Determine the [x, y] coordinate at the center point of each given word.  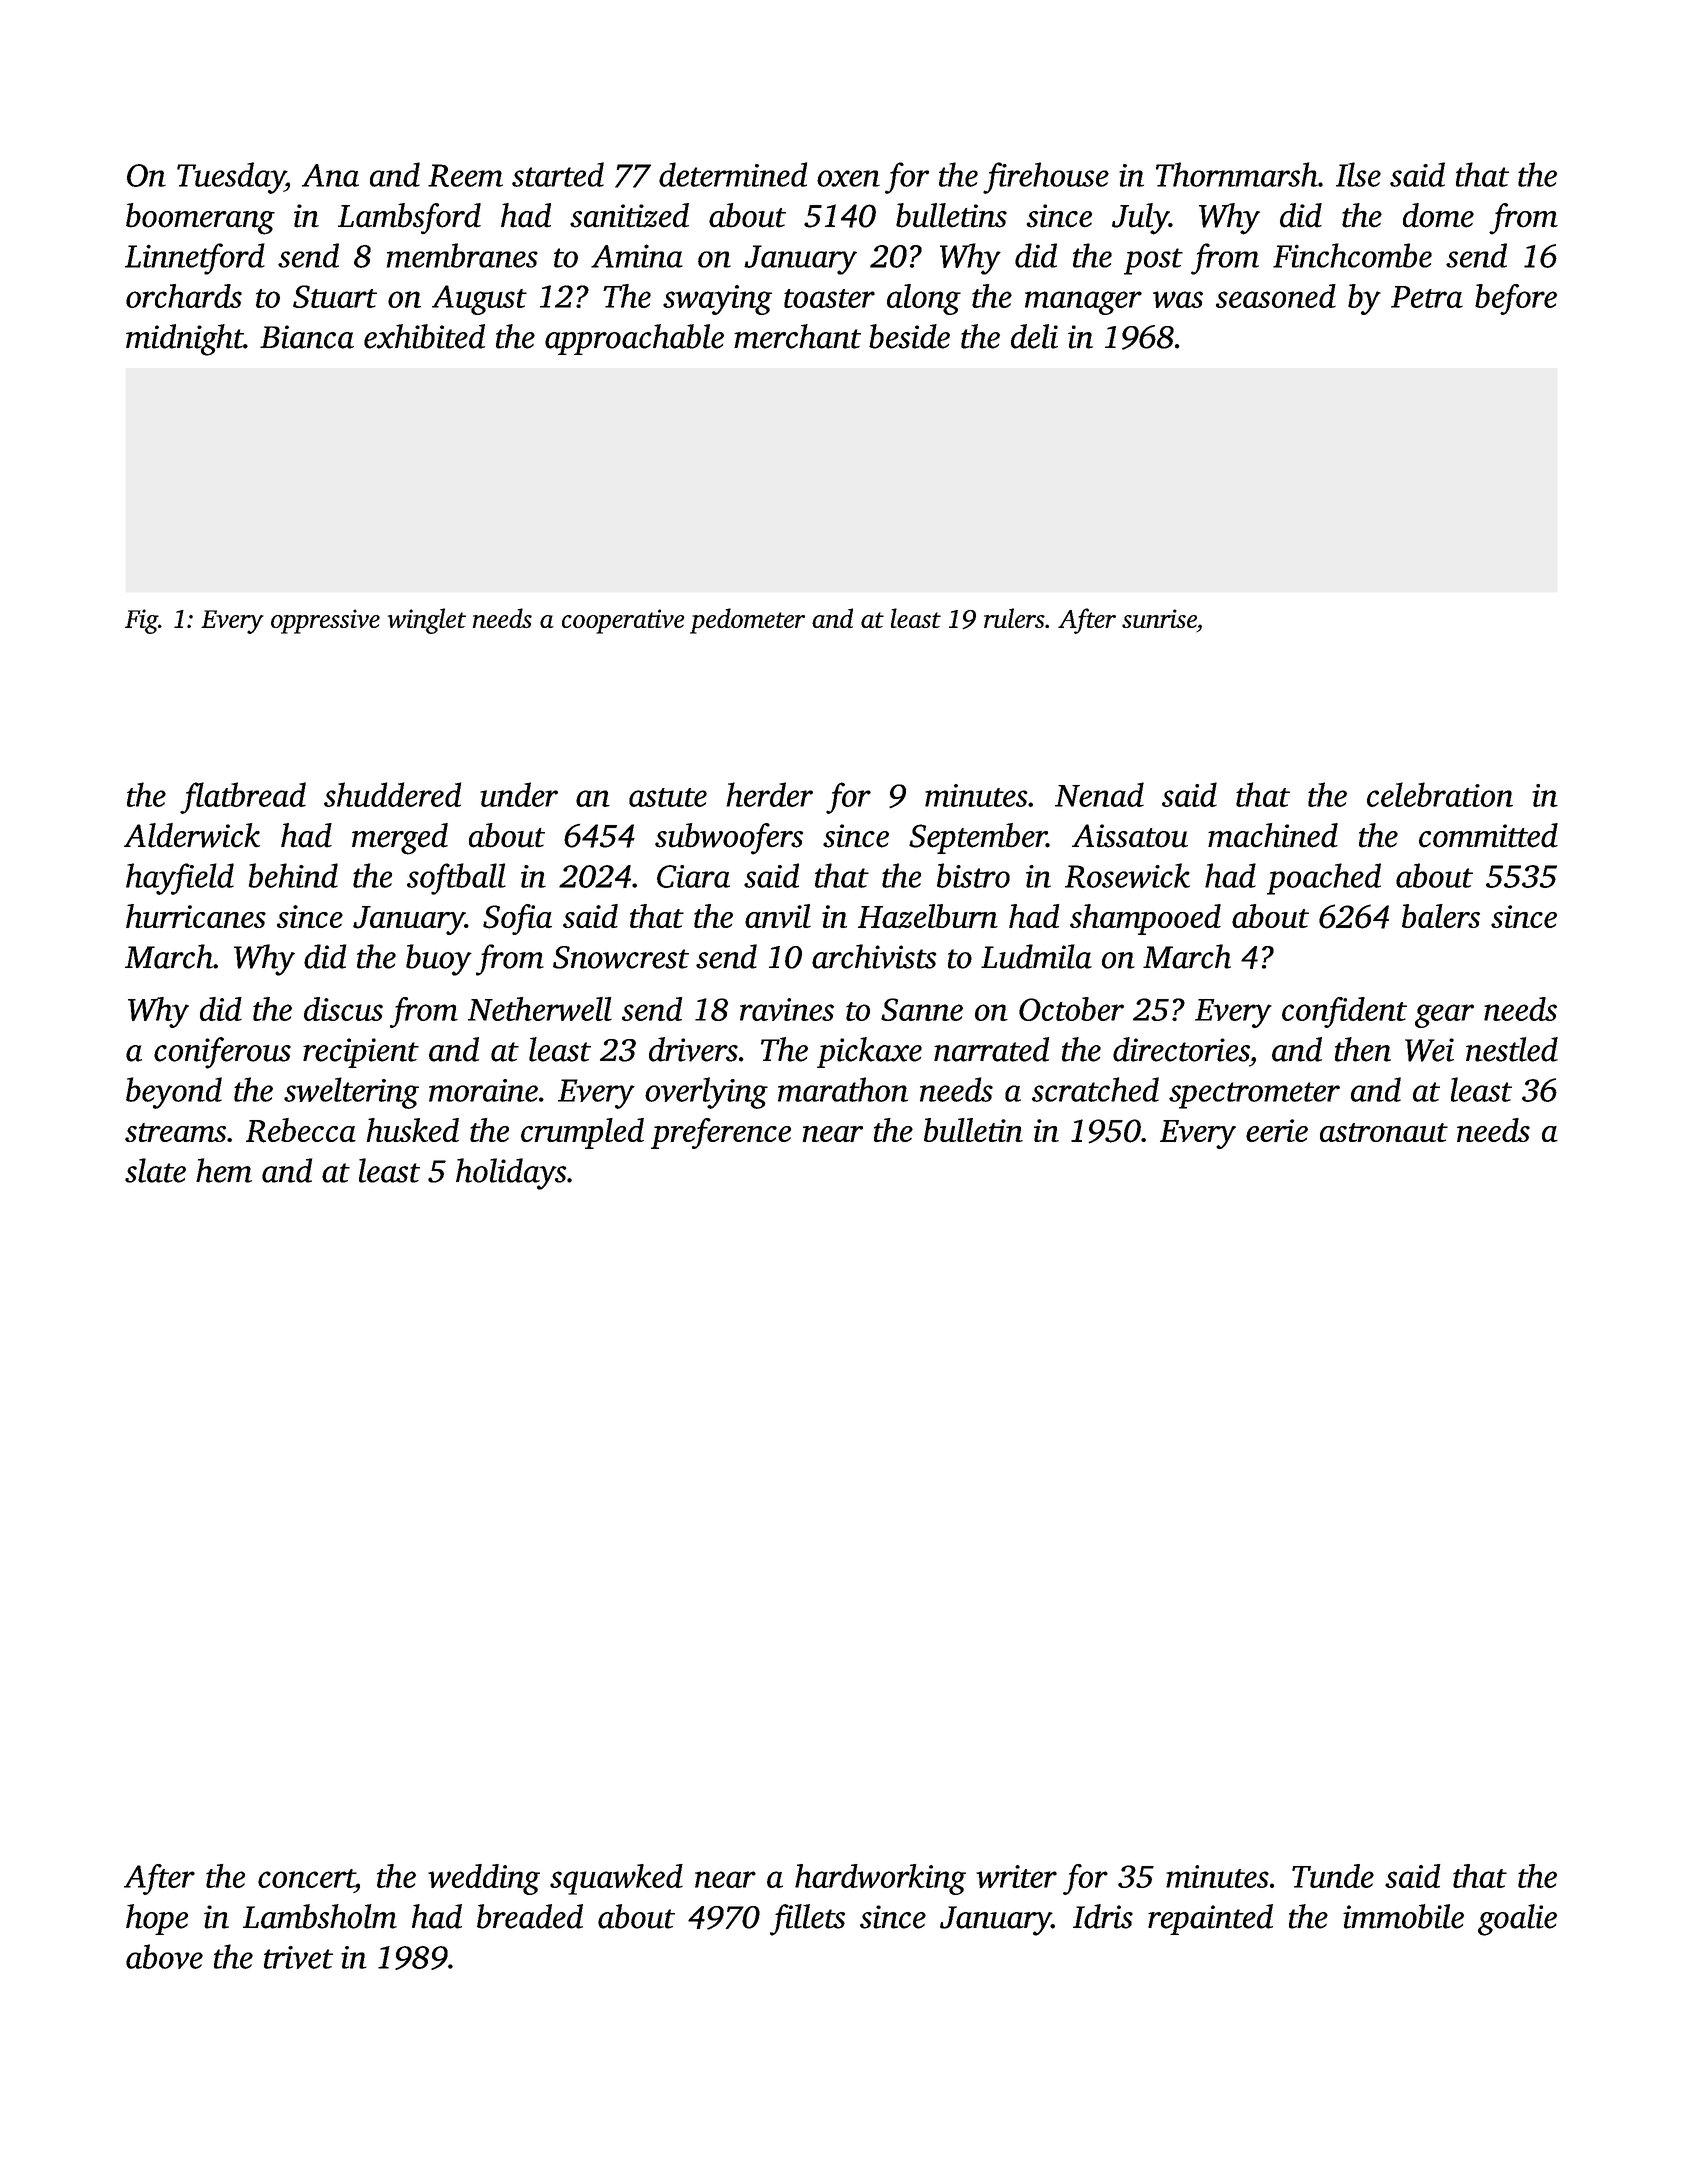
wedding [484, 1879]
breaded [530, 1916]
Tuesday [231, 178]
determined [733, 174]
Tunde [1333, 1876]
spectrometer [1254, 1095]
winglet [427, 621]
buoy [439, 960]
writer [1016, 1876]
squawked [616, 1879]
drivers [693, 1049]
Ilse [1358, 174]
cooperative [623, 621]
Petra [1427, 297]
